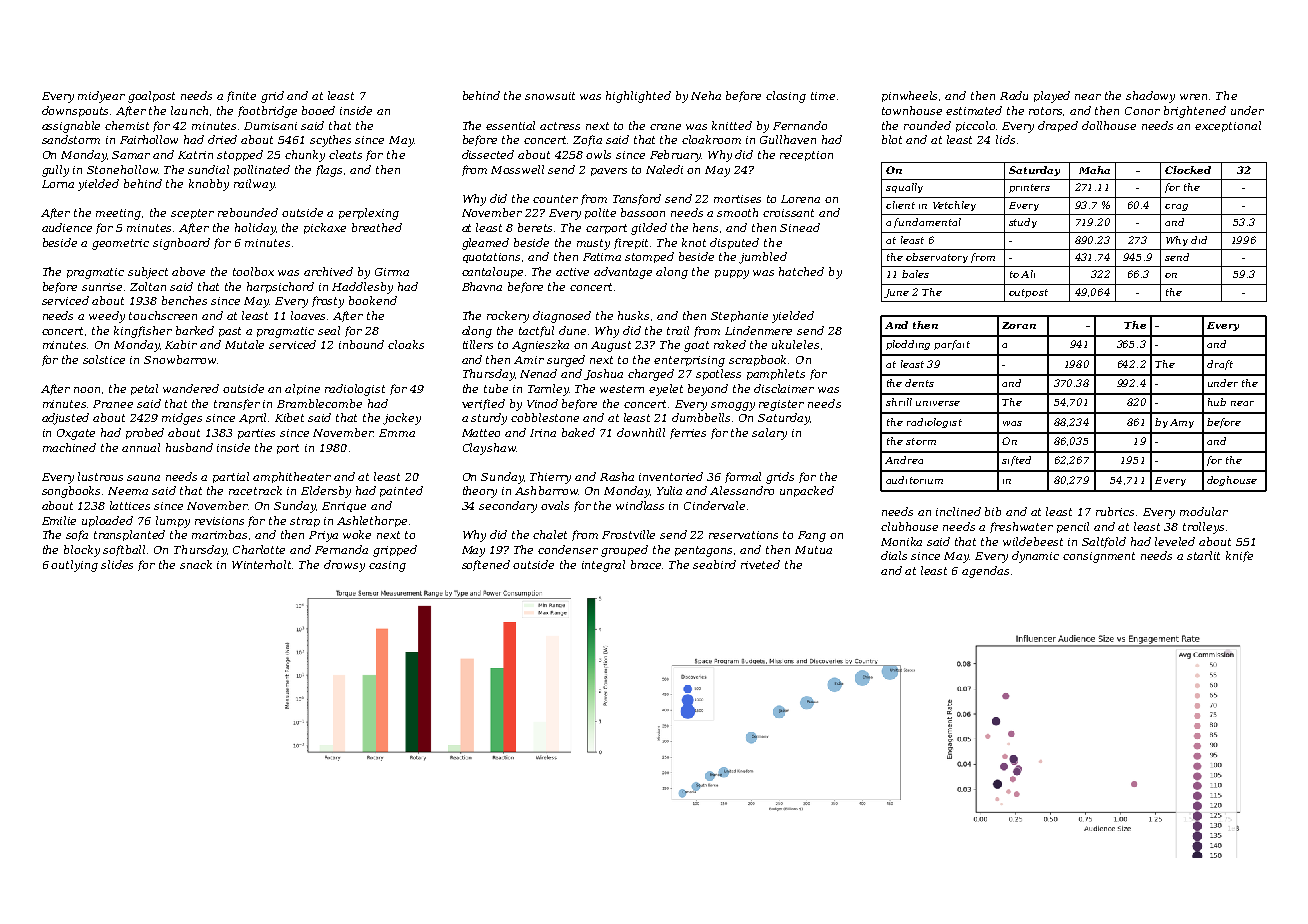  Describe the element at coordinates (915, 274) in the image. I see `bales` at that location.
